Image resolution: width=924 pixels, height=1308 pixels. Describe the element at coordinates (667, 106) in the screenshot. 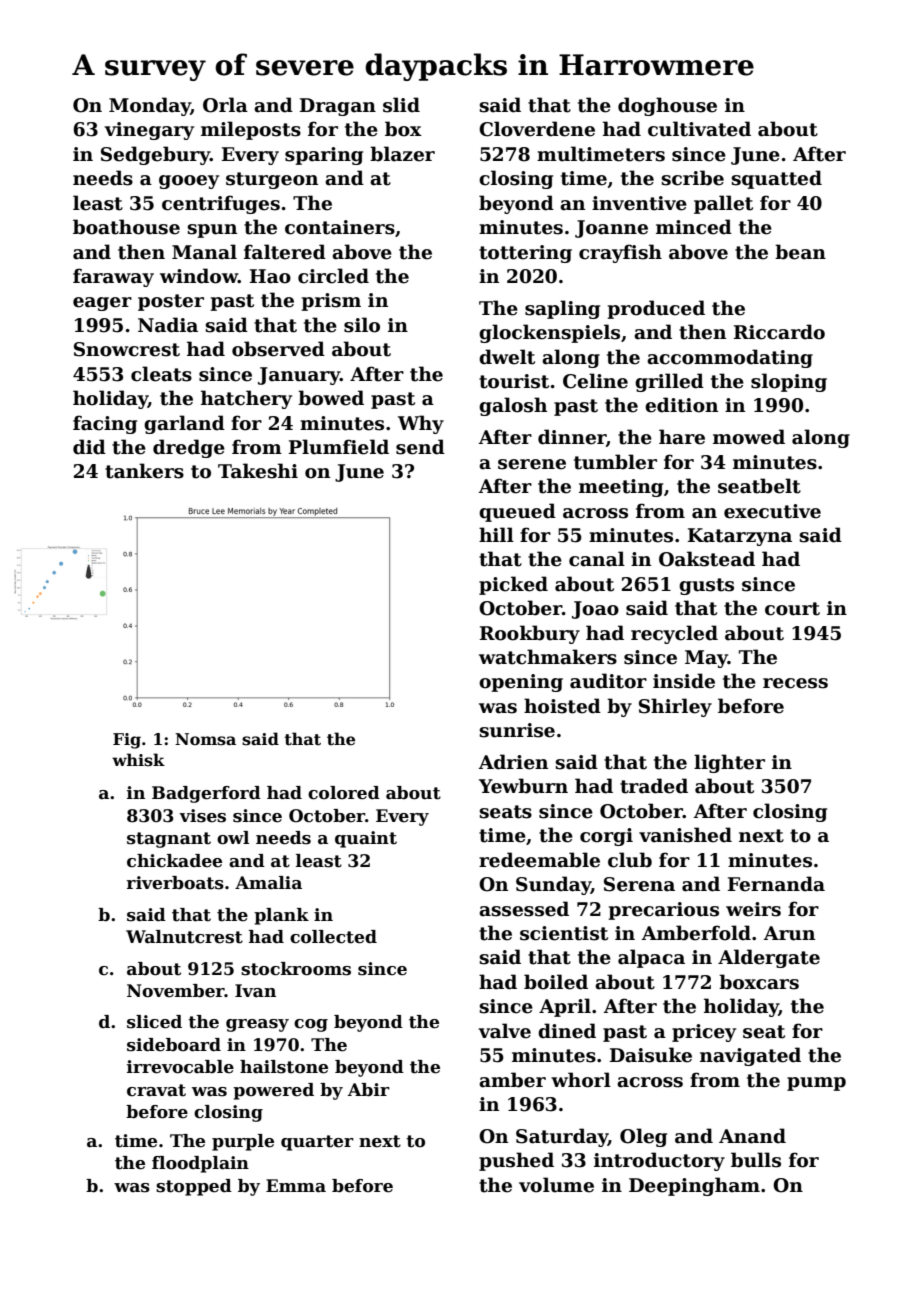

I see `doghouse` at that location.
